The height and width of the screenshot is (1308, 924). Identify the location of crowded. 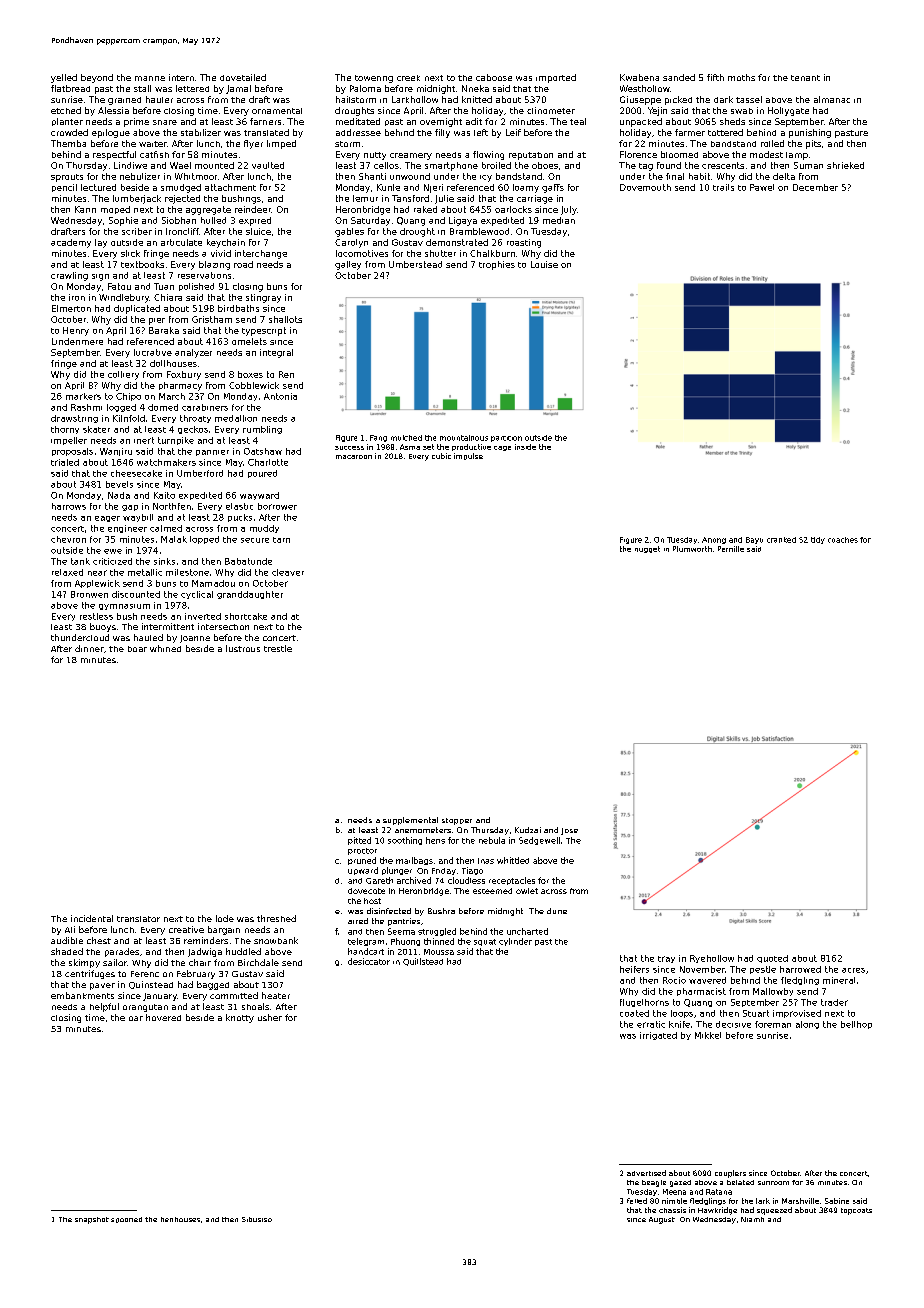
(69, 132).
